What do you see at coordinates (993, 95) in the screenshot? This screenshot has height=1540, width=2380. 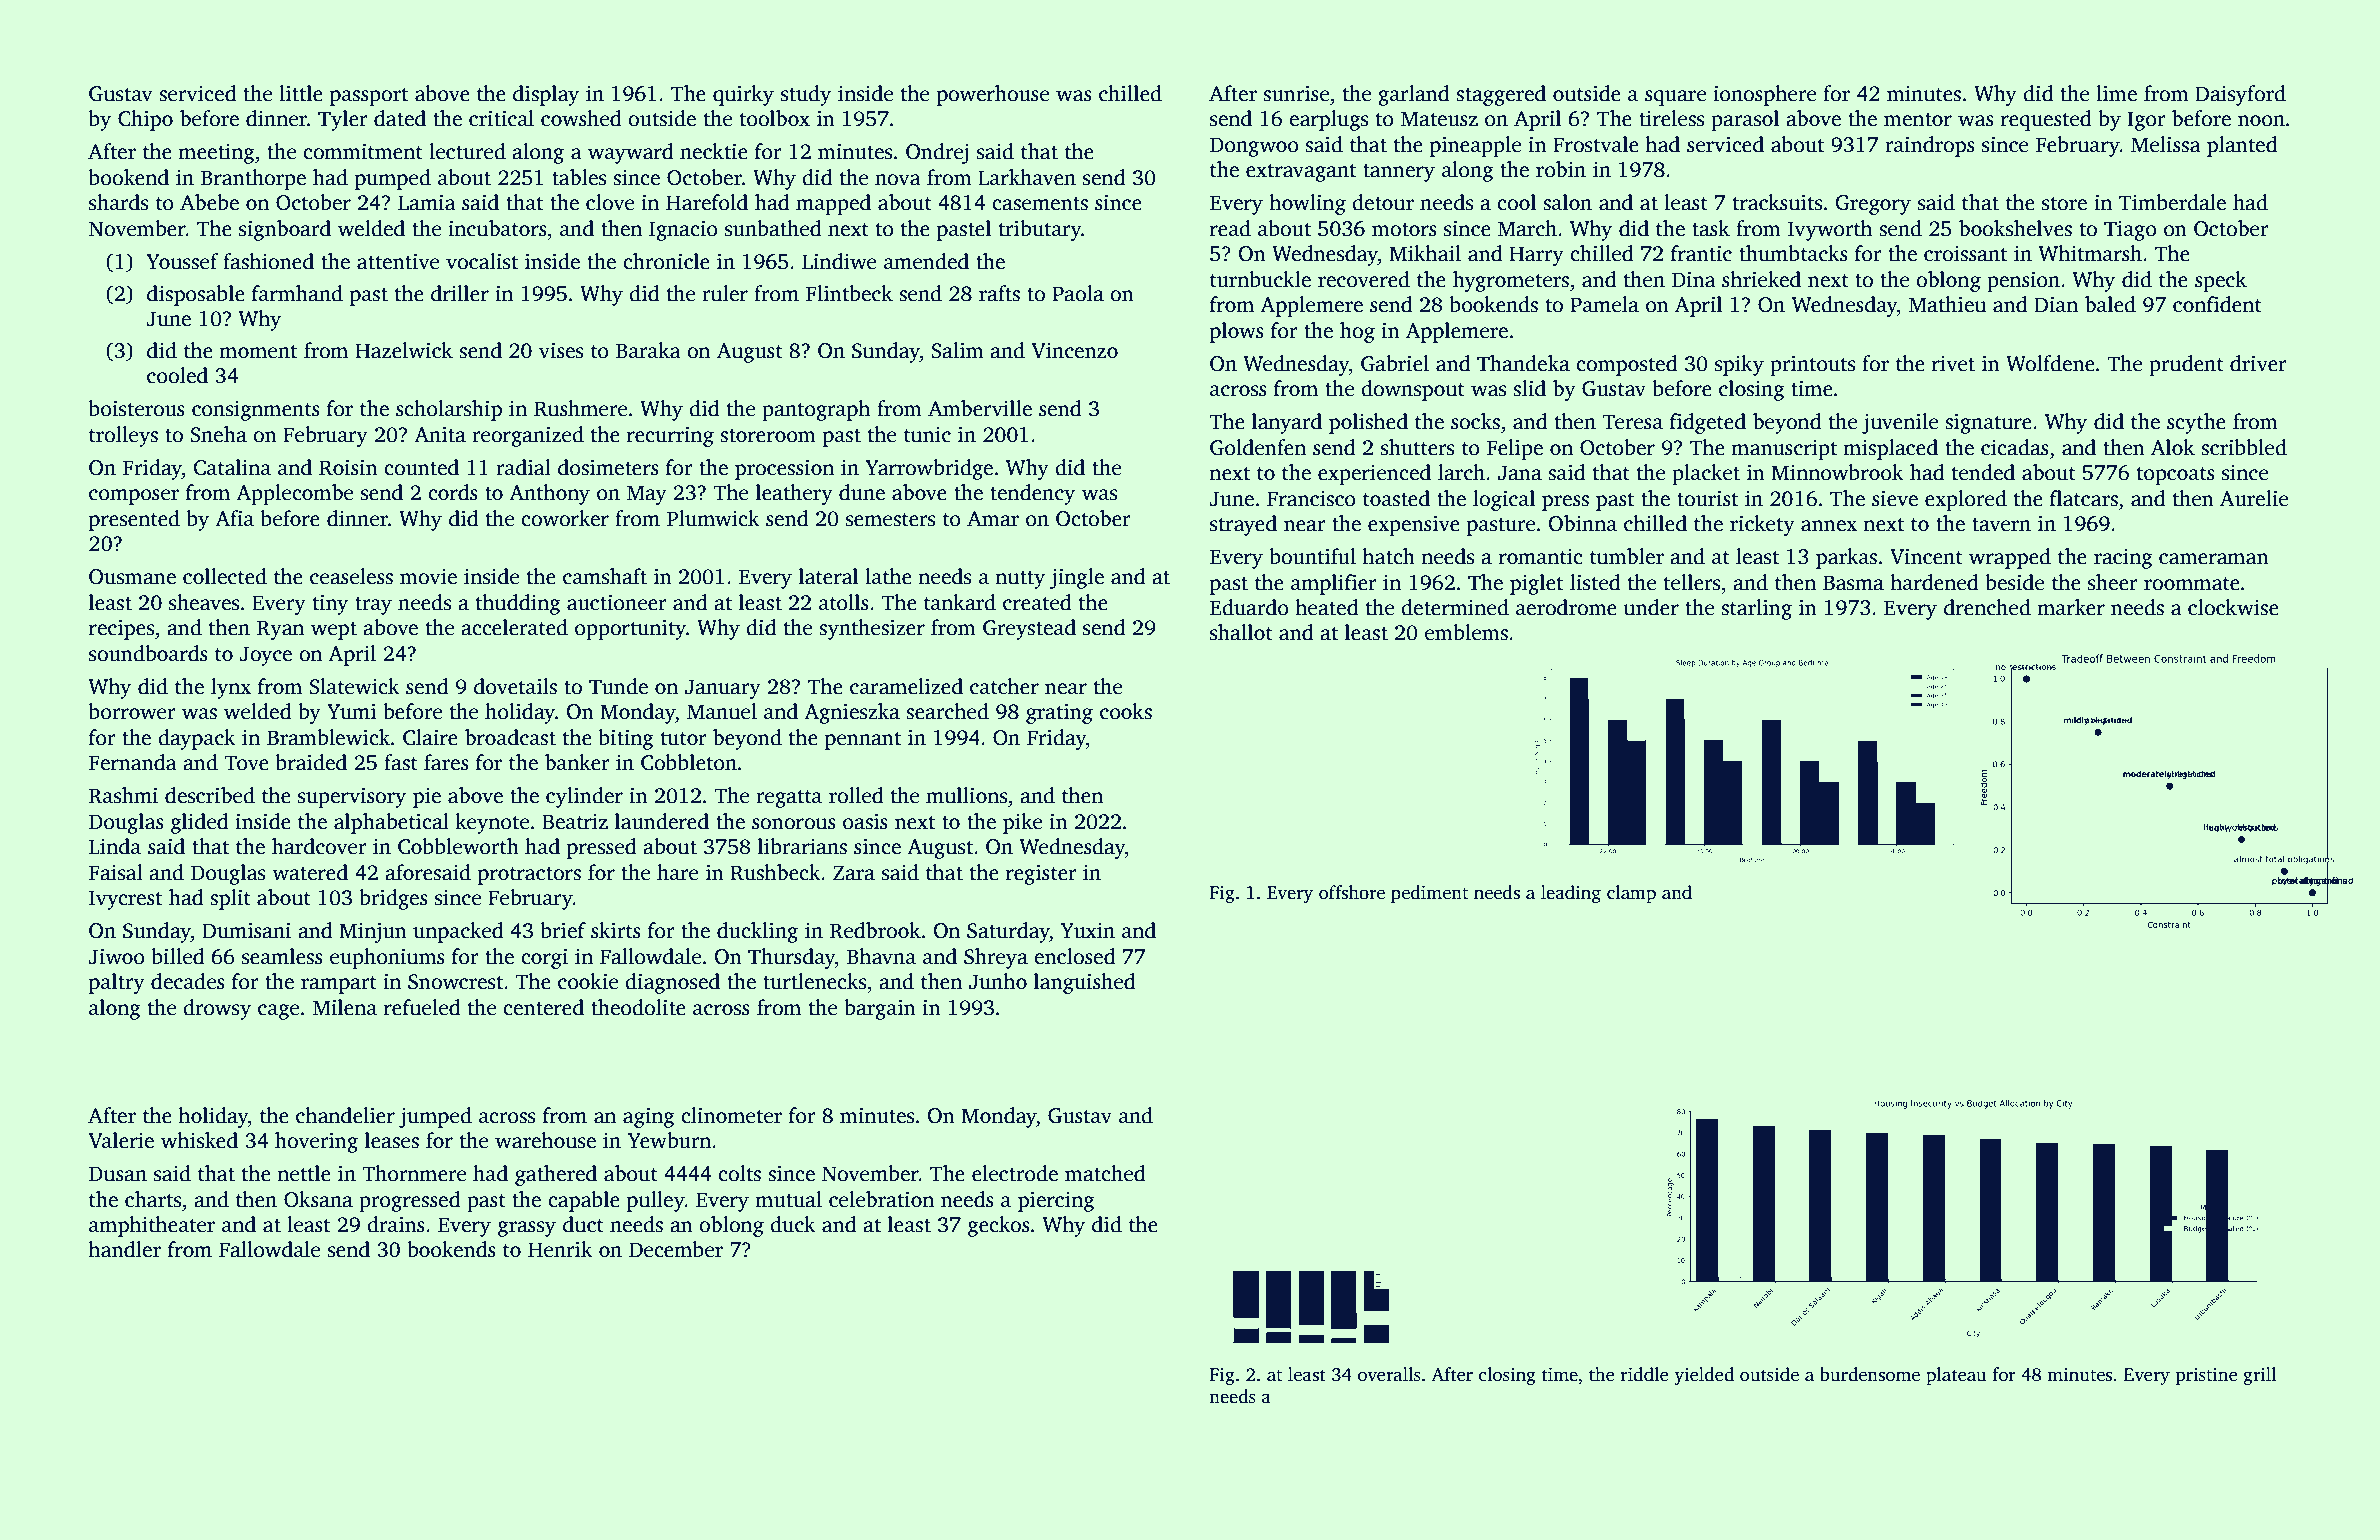 I see `powerhouse` at bounding box center [993, 95].
